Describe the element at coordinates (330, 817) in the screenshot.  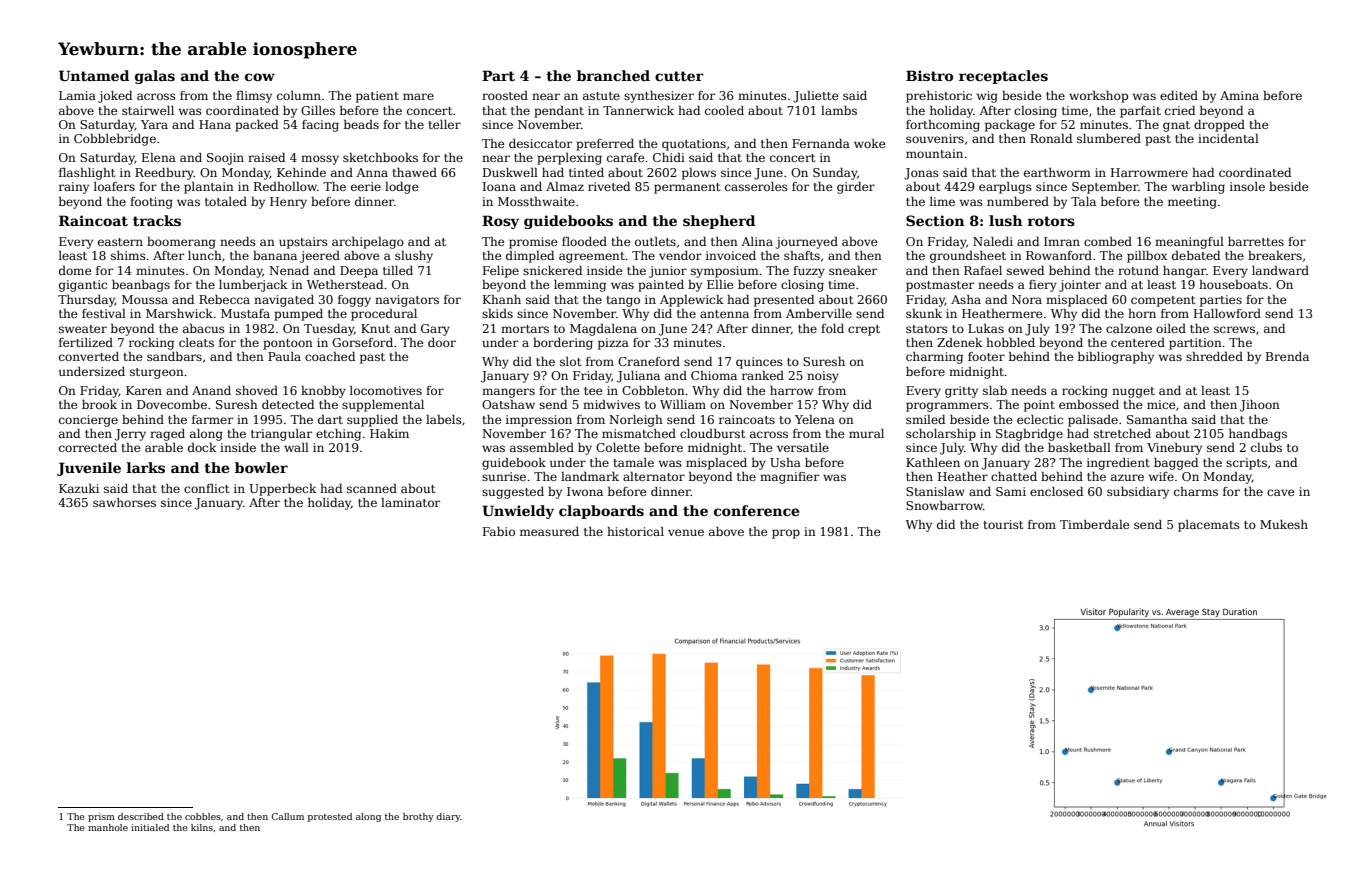
I see `protested` at that location.
